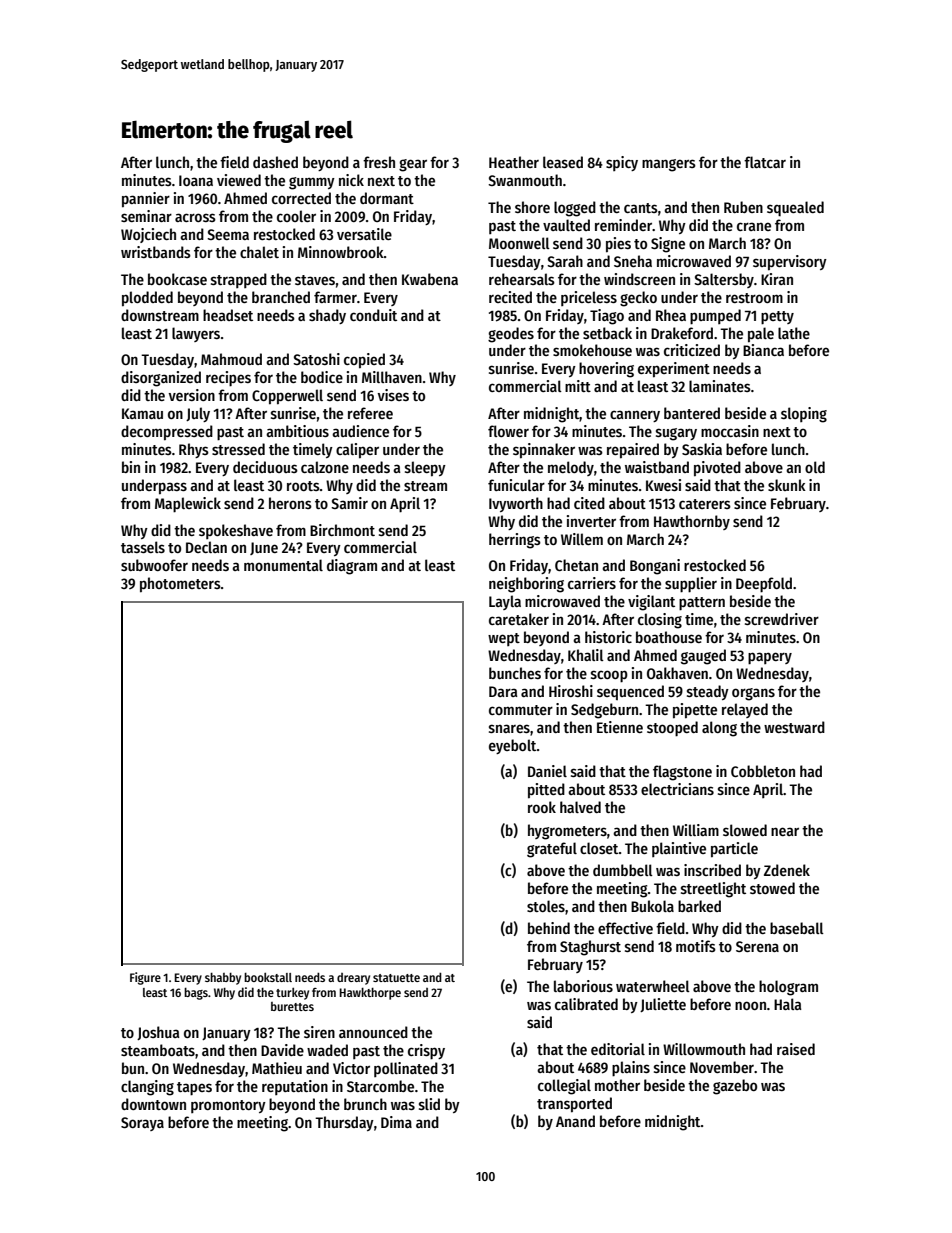 The width and height of the screenshot is (952, 1233). I want to click on Heather, so click(514, 162).
